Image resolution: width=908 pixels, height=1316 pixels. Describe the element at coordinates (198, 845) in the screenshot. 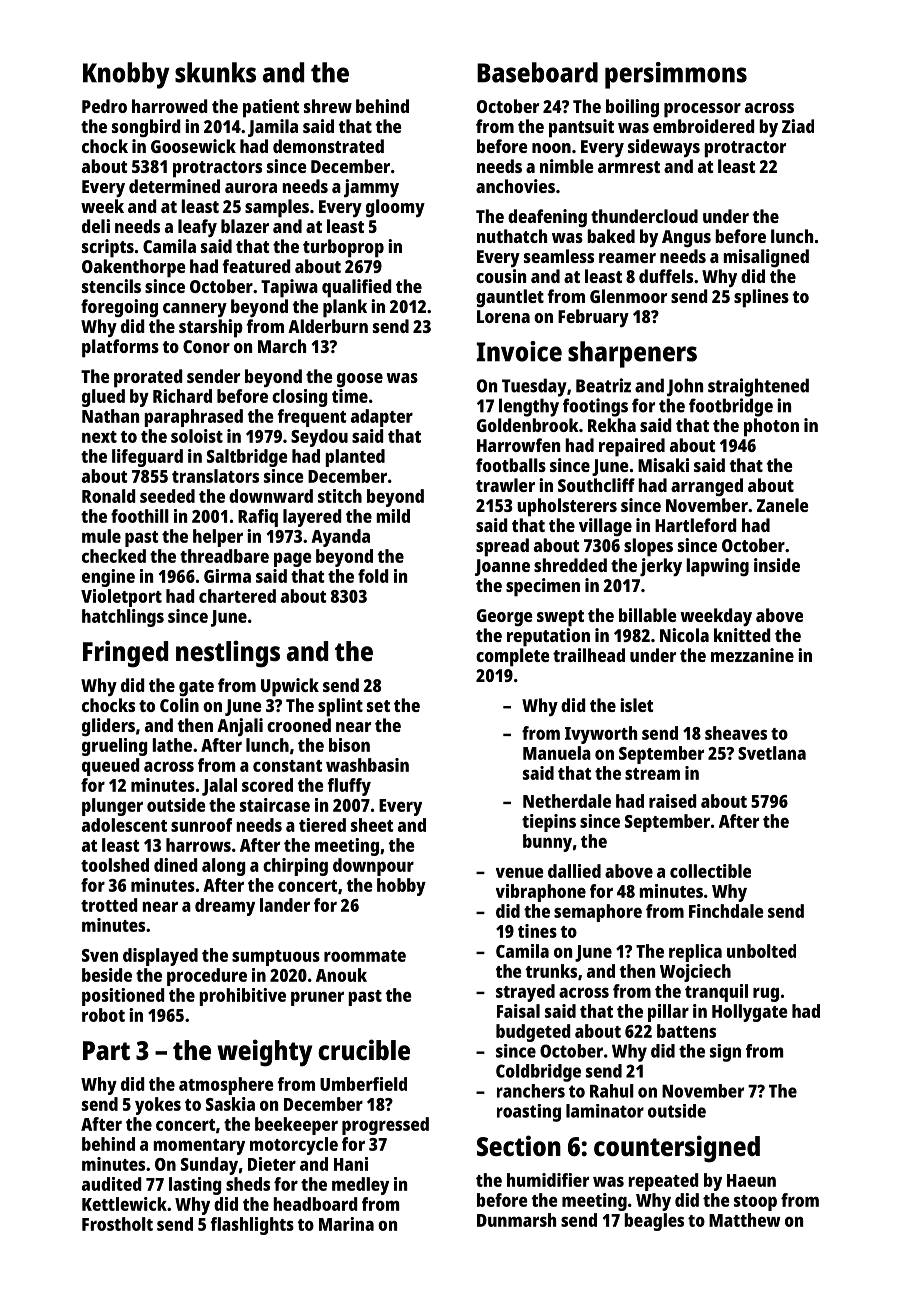

I see `harrows` at that location.
